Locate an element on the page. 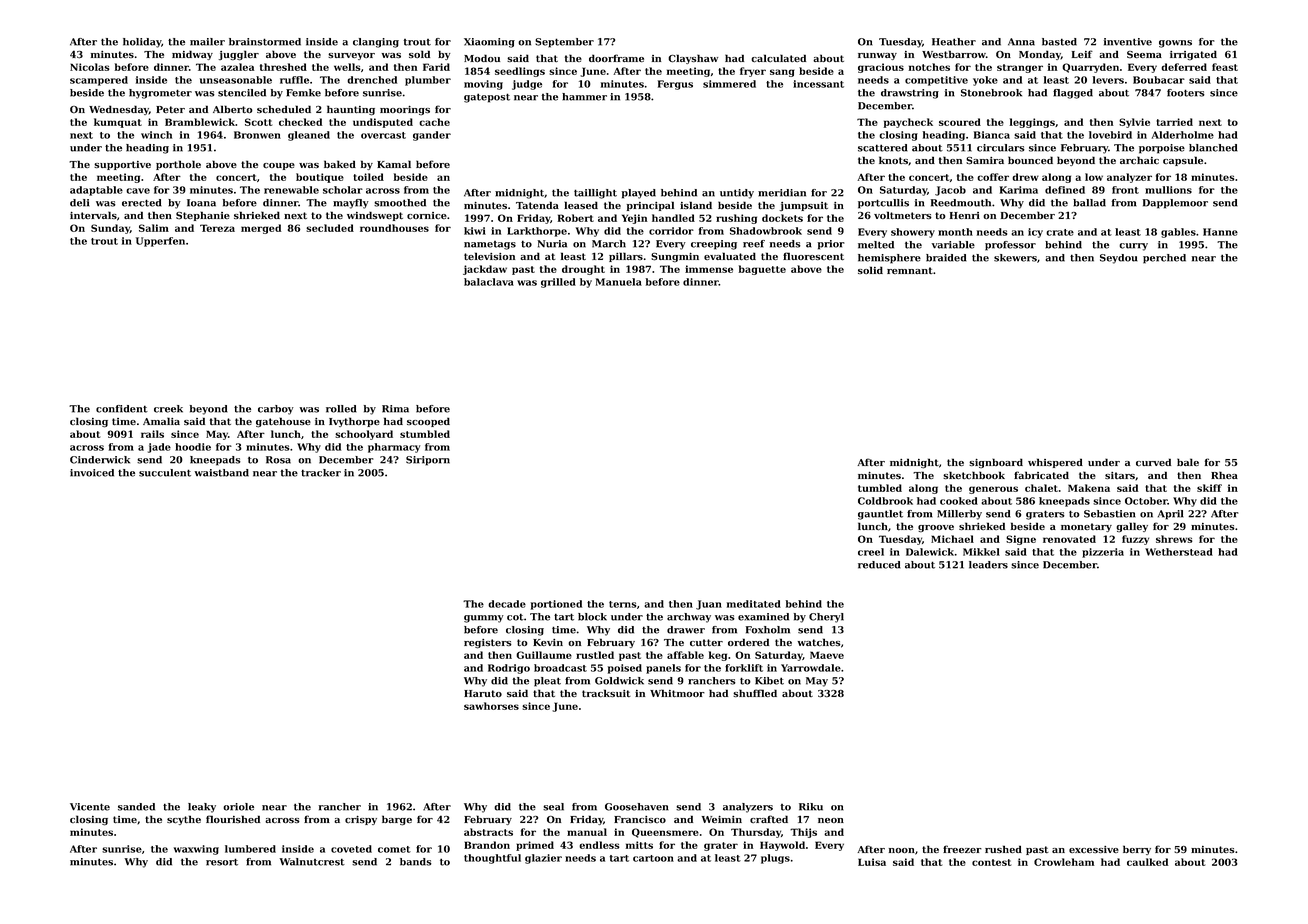 The image size is (1308, 924). shrews is located at coordinates (1174, 539).
